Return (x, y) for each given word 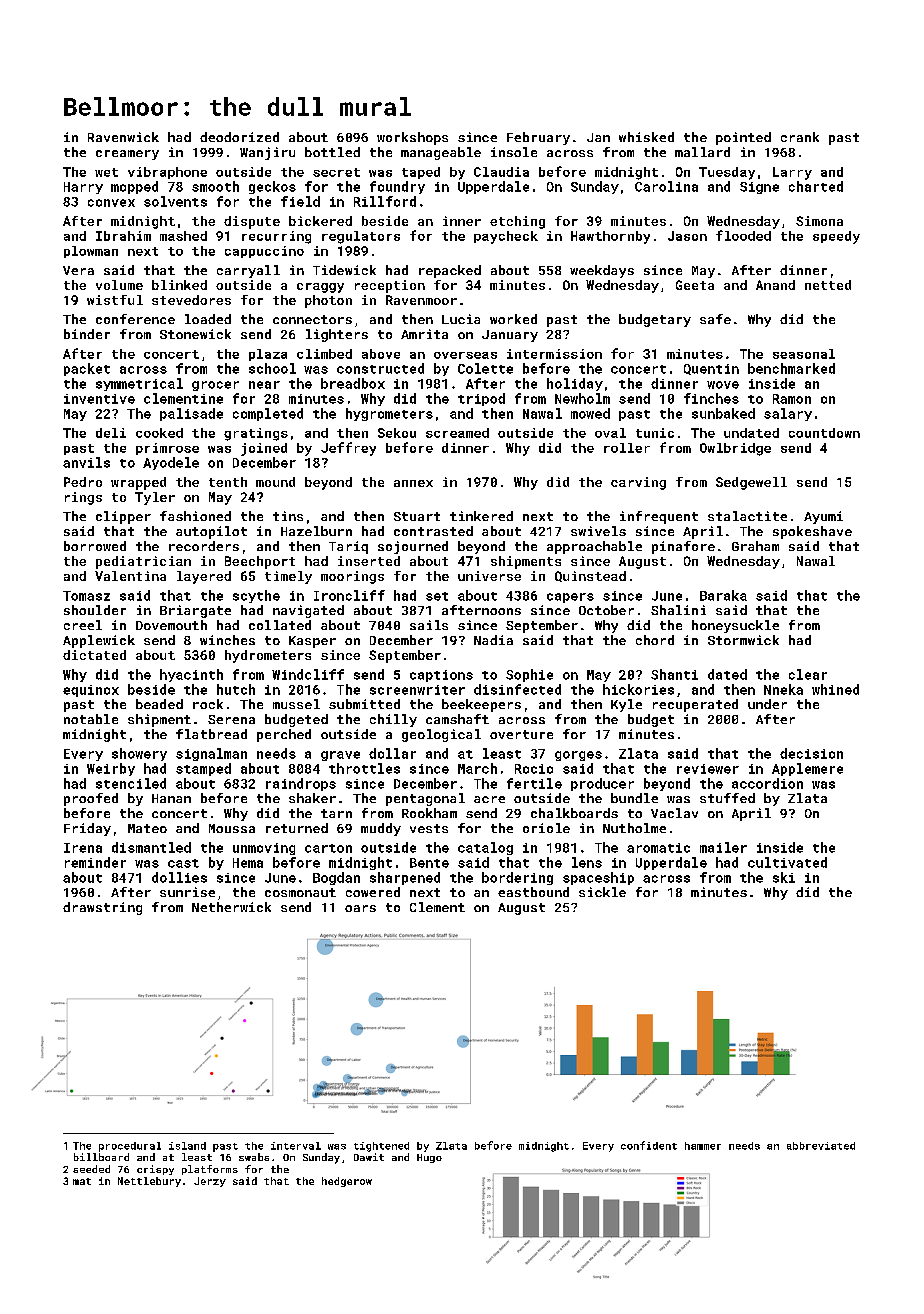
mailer (723, 847)
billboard (101, 1157)
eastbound (533, 892)
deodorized (239, 137)
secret (336, 172)
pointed (743, 138)
